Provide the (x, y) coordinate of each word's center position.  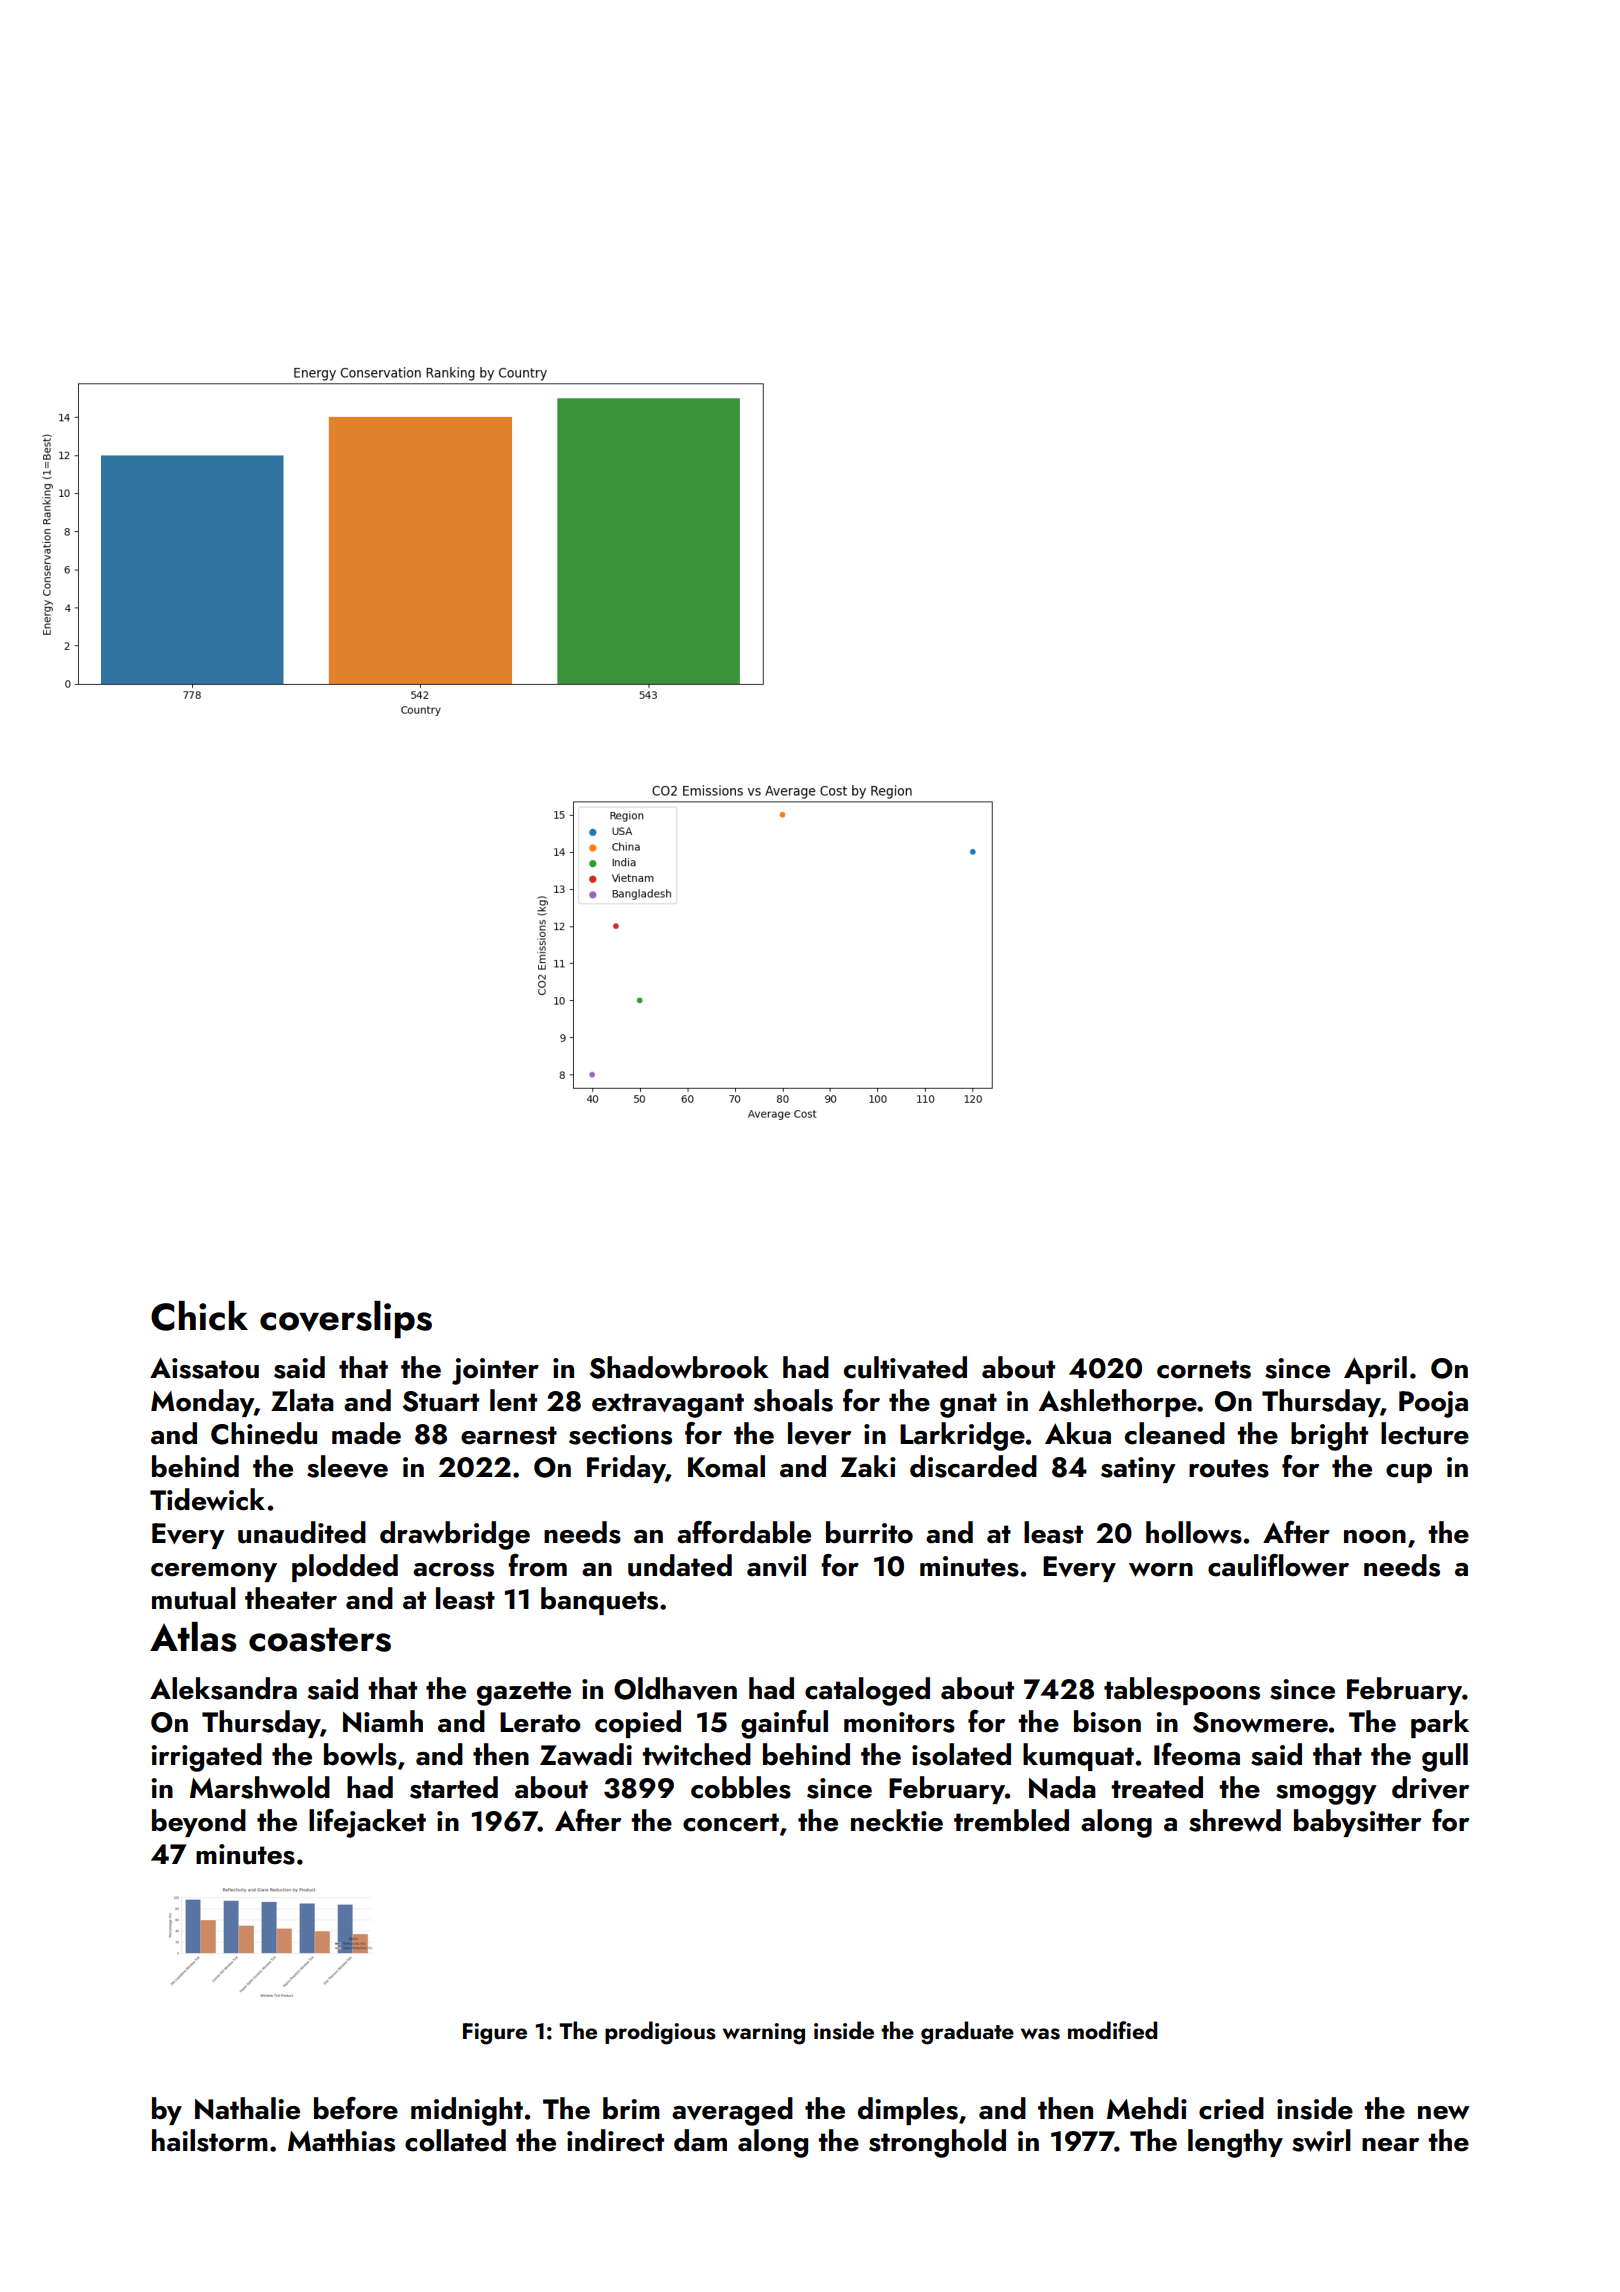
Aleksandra (223, 1688)
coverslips (346, 1320)
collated (455, 2140)
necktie (897, 1820)
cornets (1204, 1369)
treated (1157, 1787)
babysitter (1357, 1823)
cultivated (905, 1367)
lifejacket (367, 1823)
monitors (899, 1722)
